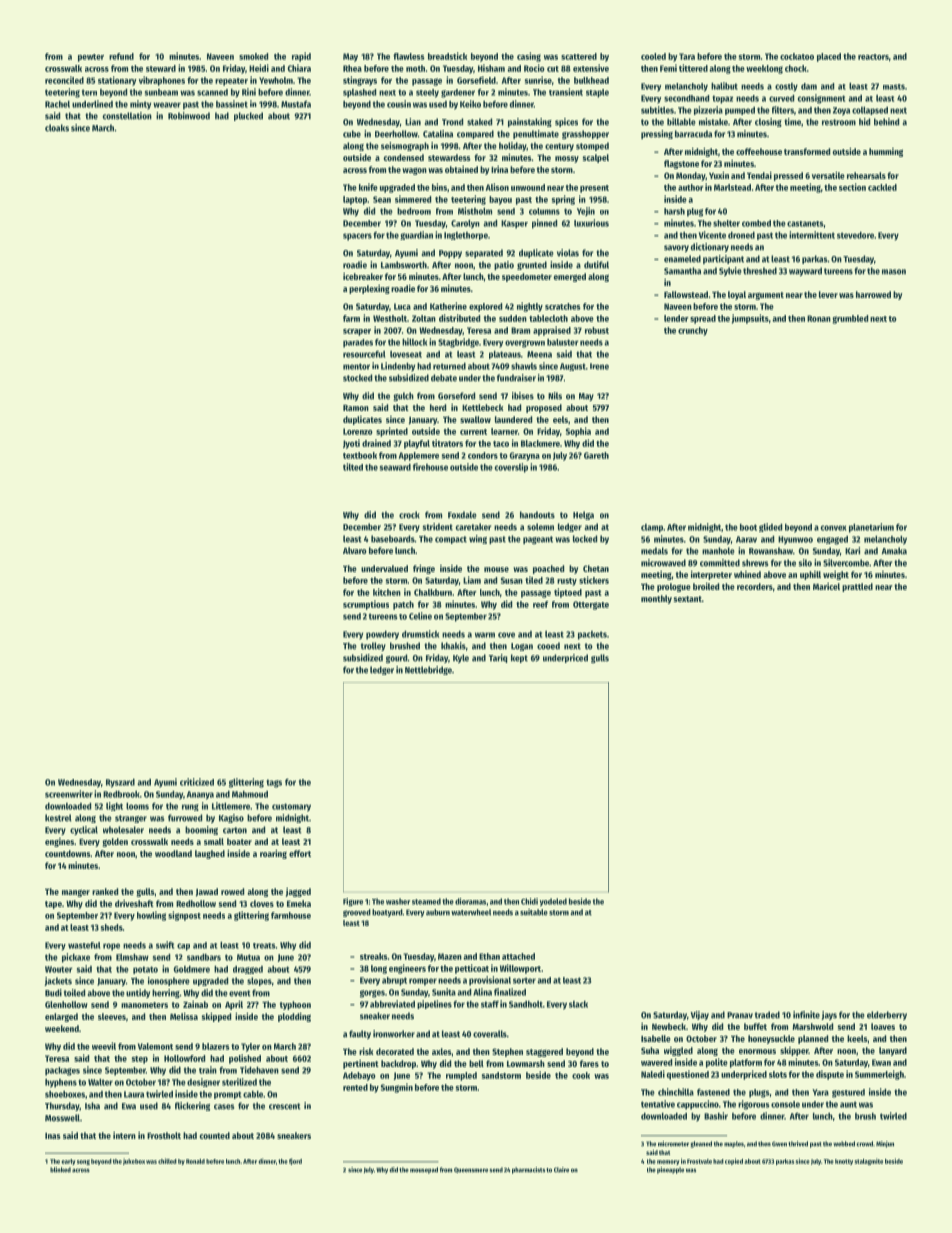  Describe the element at coordinates (882, 187) in the screenshot. I see `cackled` at that location.
